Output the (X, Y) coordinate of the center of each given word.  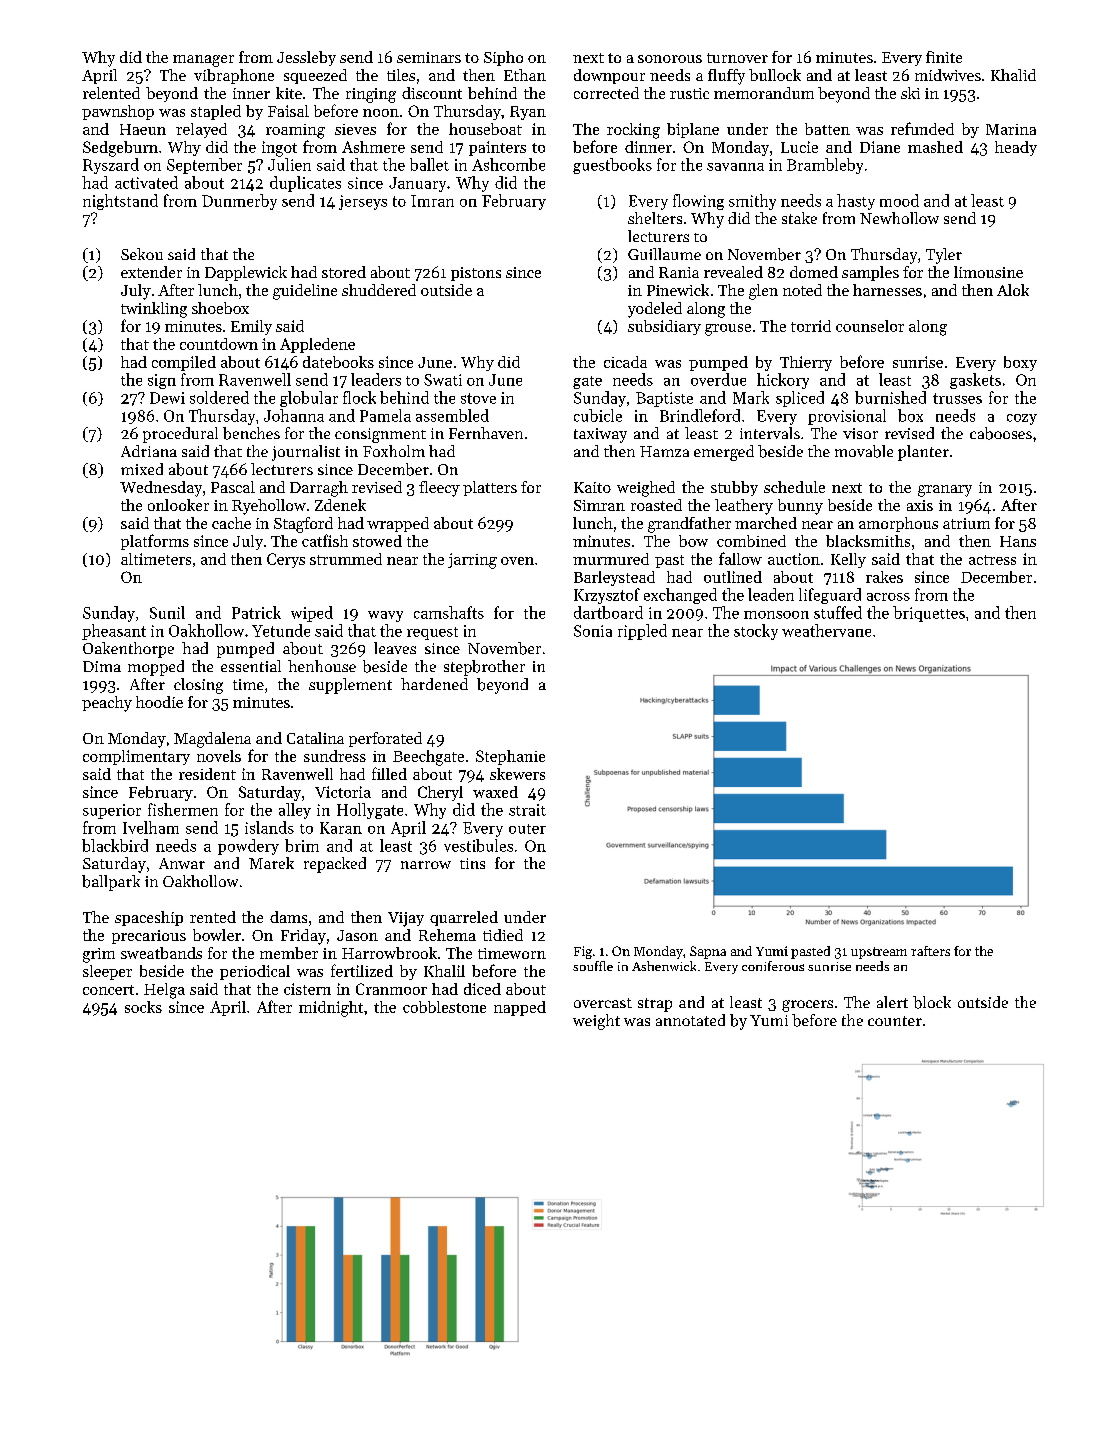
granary (945, 491)
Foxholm (394, 451)
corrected (606, 93)
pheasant (114, 632)
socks (143, 1007)
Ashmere (373, 147)
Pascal (233, 487)
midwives (948, 75)
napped (520, 1008)
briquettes (929, 614)
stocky (756, 632)
